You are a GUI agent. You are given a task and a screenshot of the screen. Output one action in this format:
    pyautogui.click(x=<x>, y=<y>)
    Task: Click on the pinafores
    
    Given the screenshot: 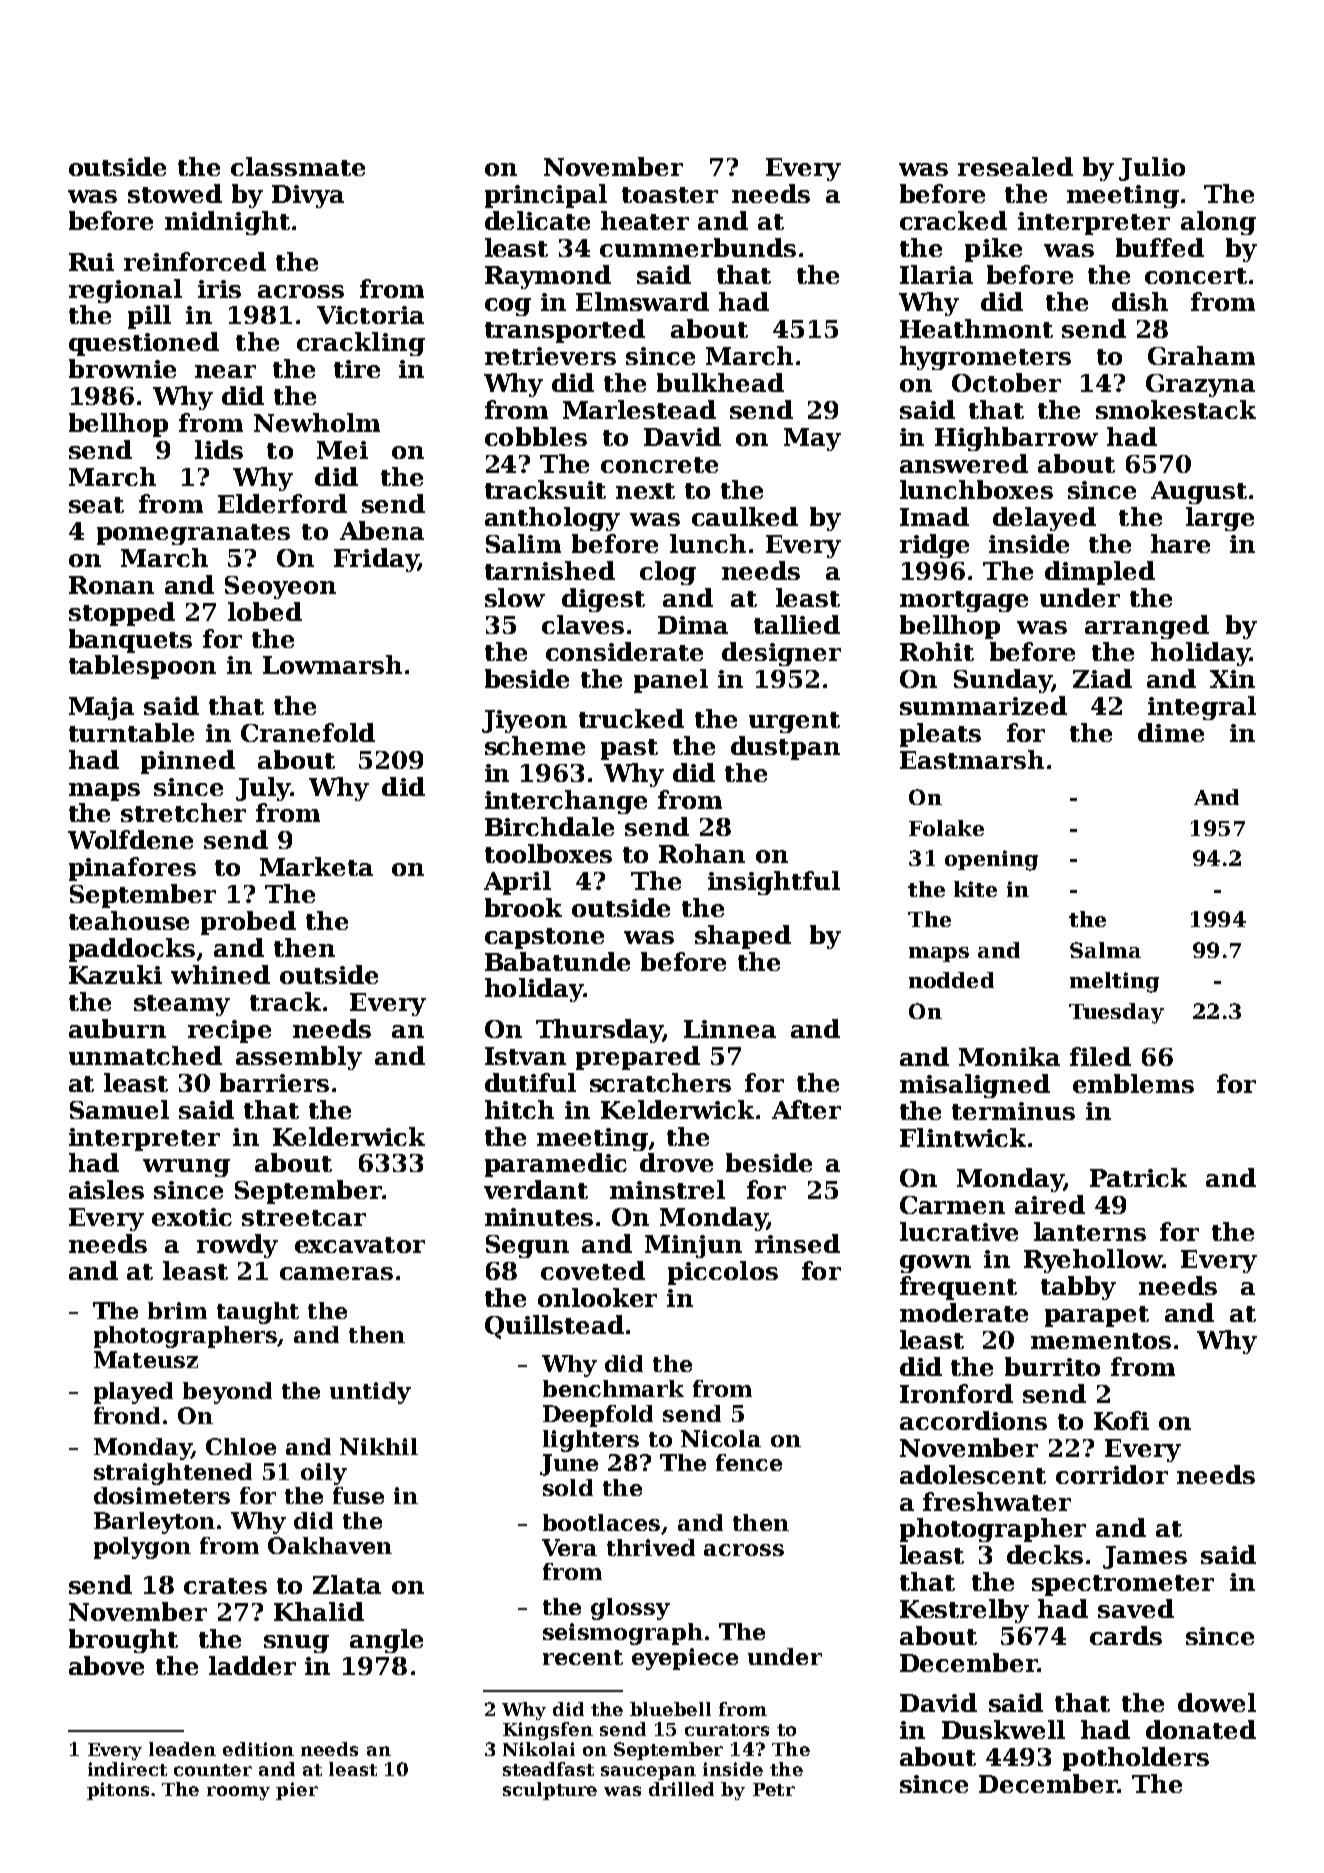 What is the action you would take?
    pyautogui.click(x=132, y=869)
